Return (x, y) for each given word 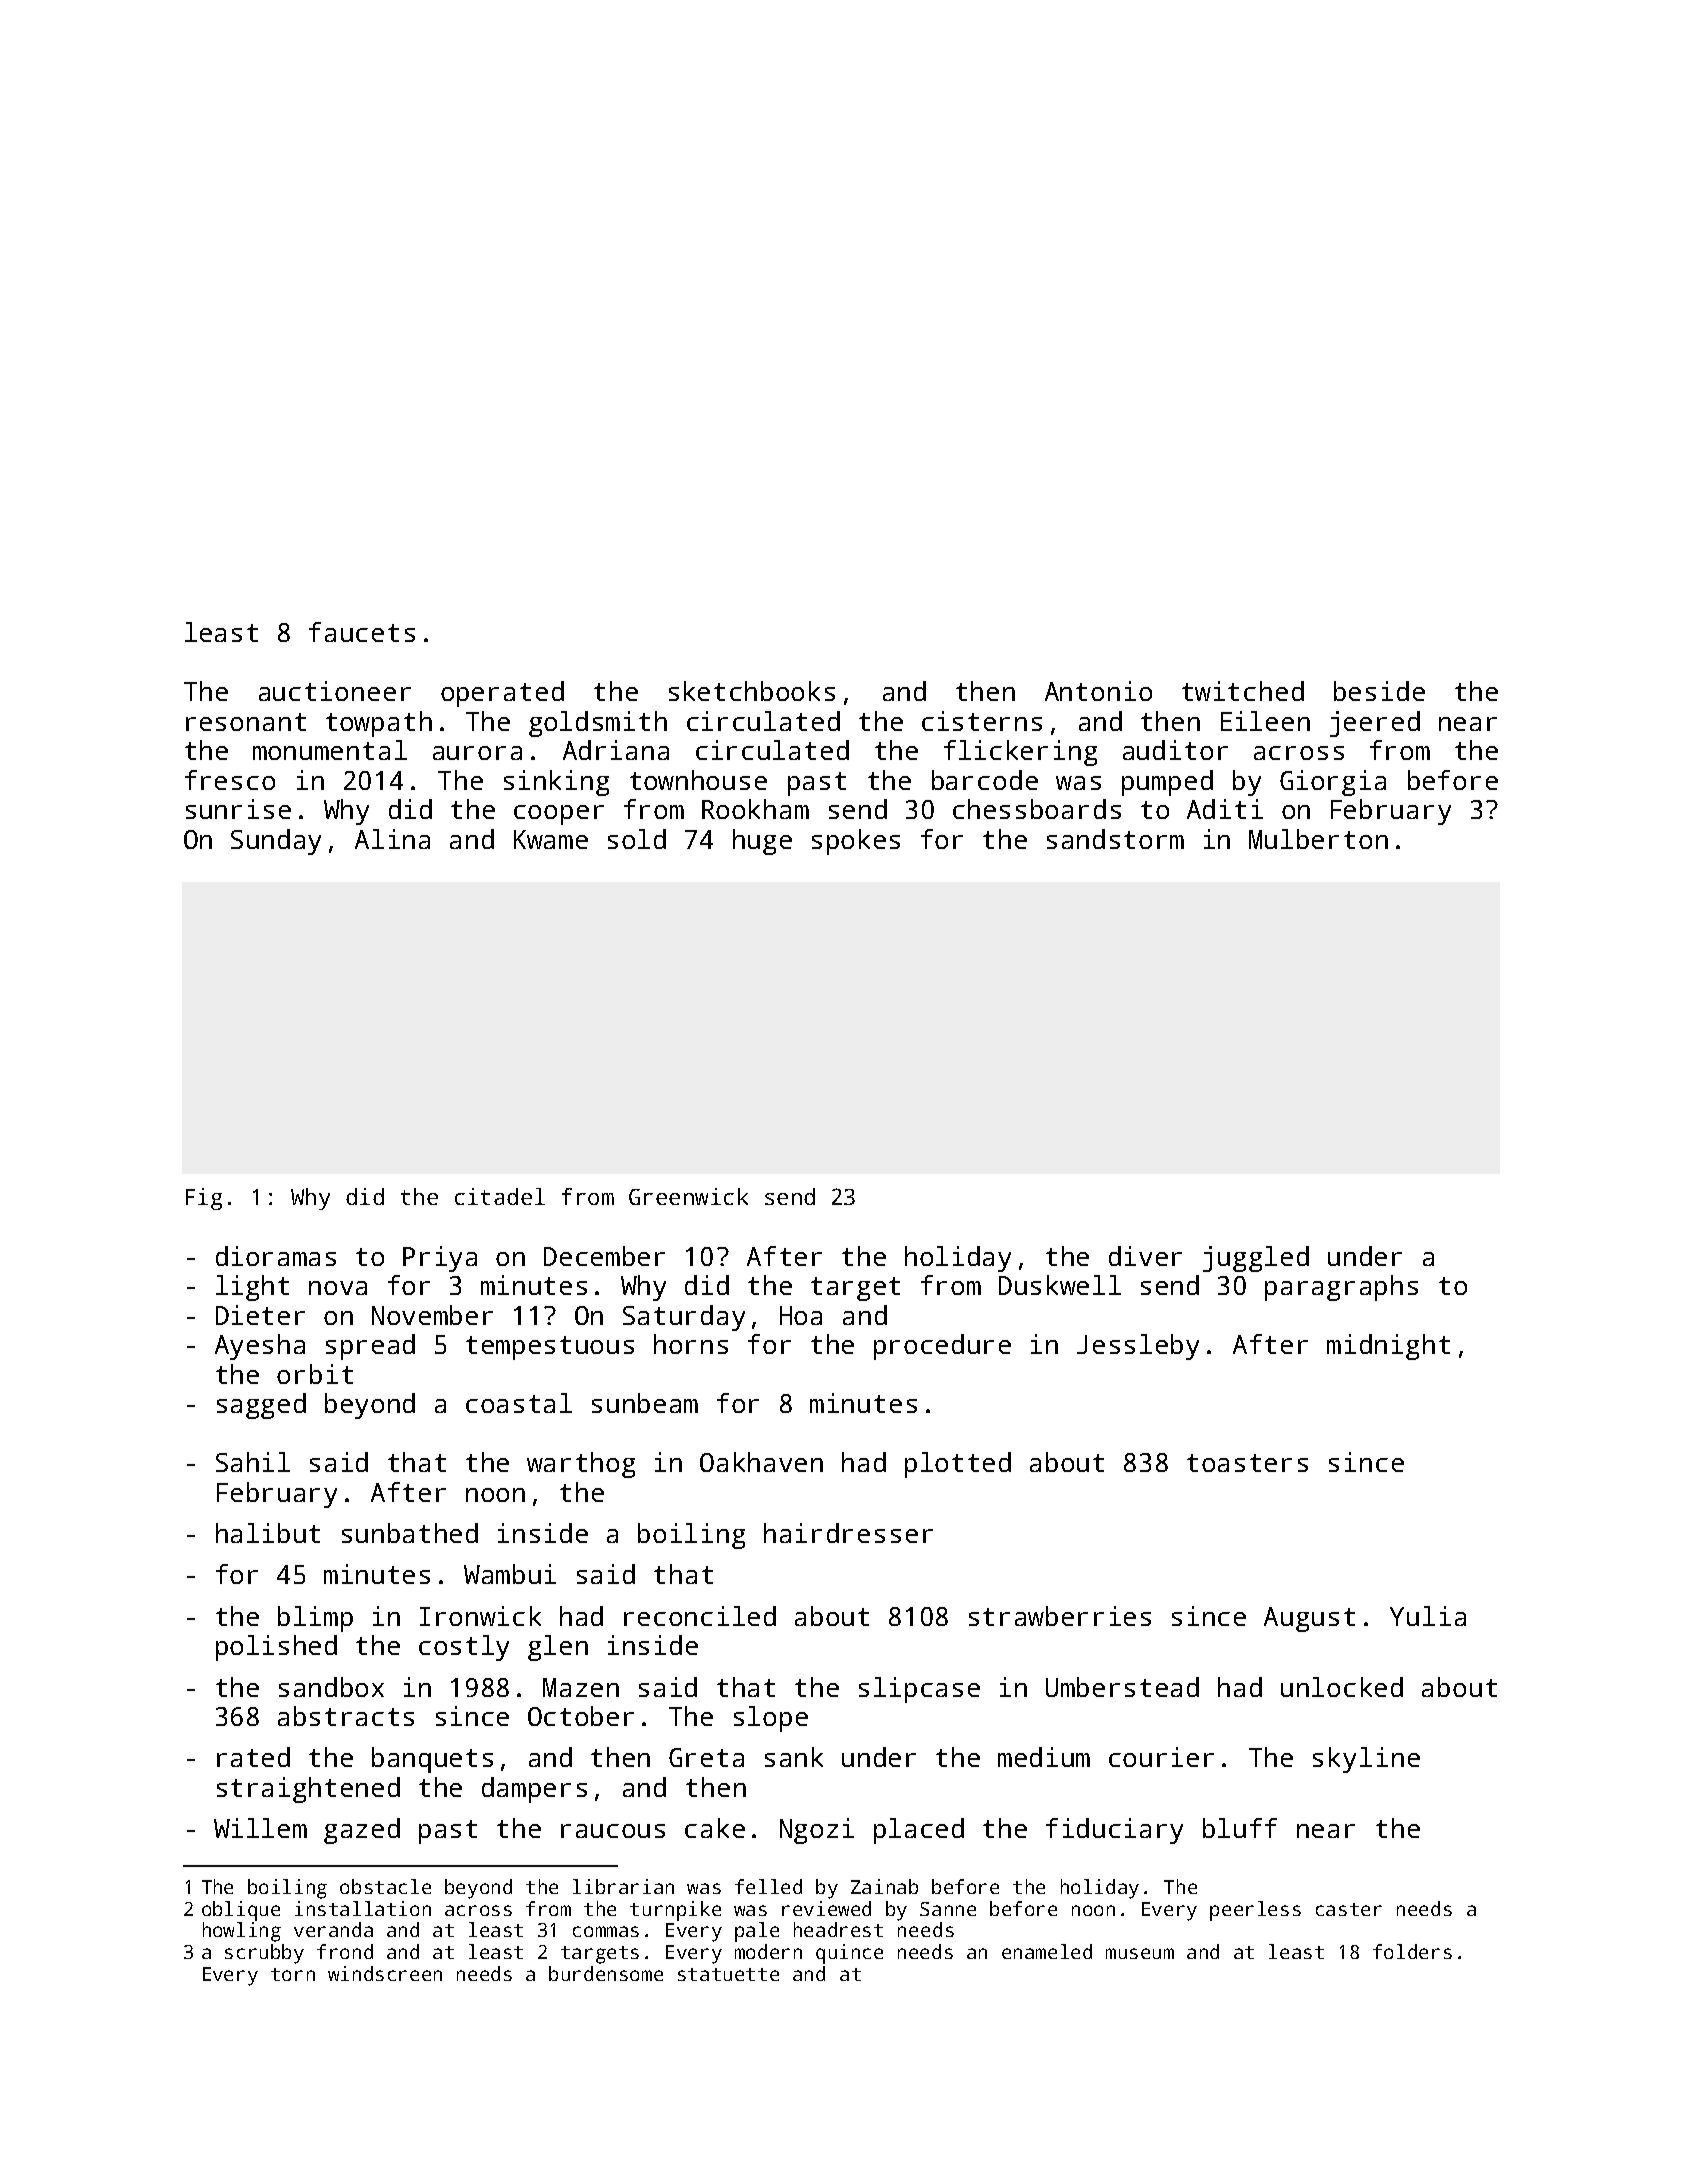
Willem (260, 1828)
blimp (315, 1619)
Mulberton (1318, 839)
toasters (1247, 1463)
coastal (519, 1403)
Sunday (276, 842)
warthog (581, 1465)
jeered (1375, 724)
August (1309, 1619)
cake (715, 1828)
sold (637, 839)
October (581, 1716)
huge (762, 842)
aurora (477, 753)
